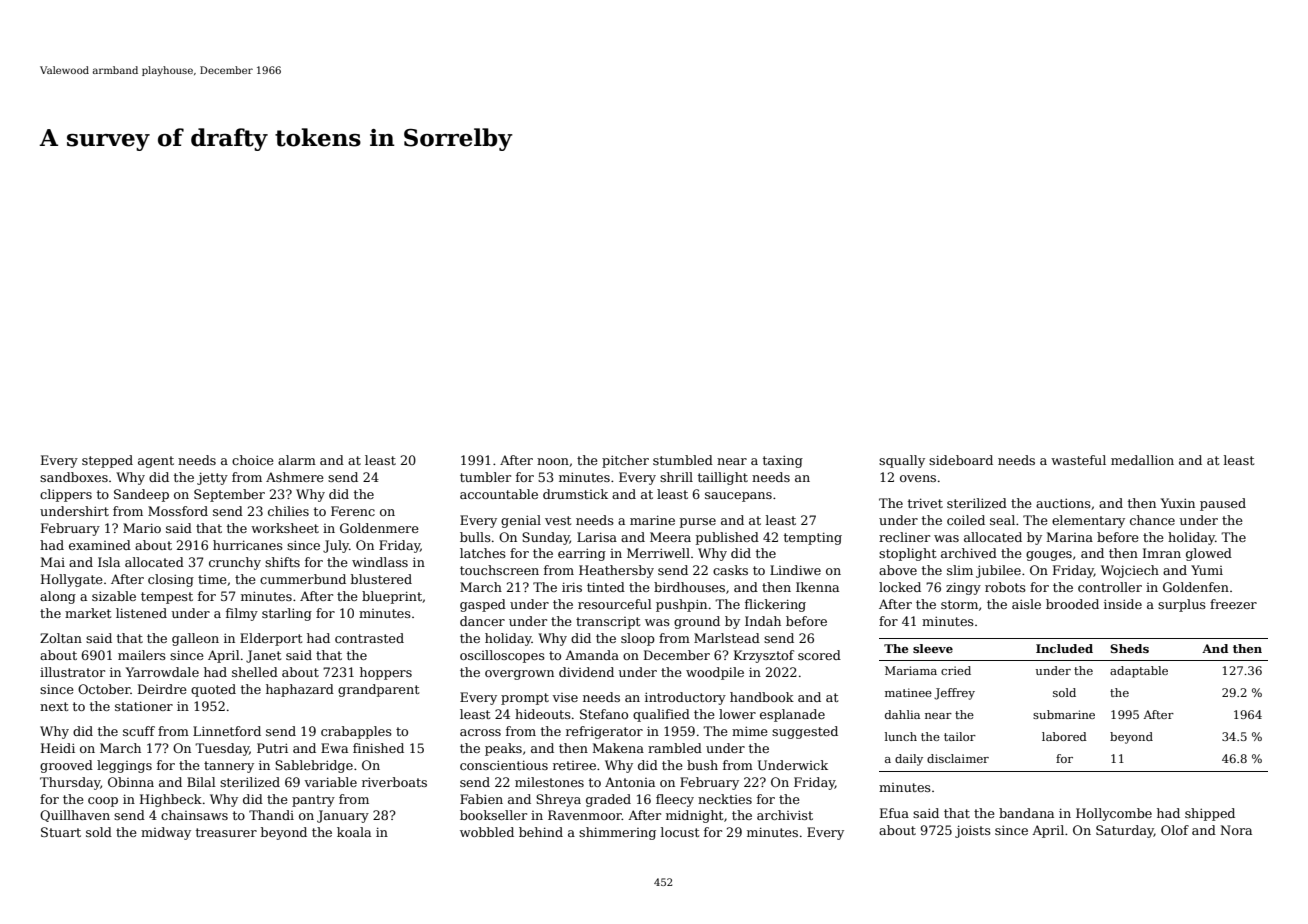 Image resolution: width=1308 pixels, height=924 pixels. I want to click on storm, so click(959, 604).
